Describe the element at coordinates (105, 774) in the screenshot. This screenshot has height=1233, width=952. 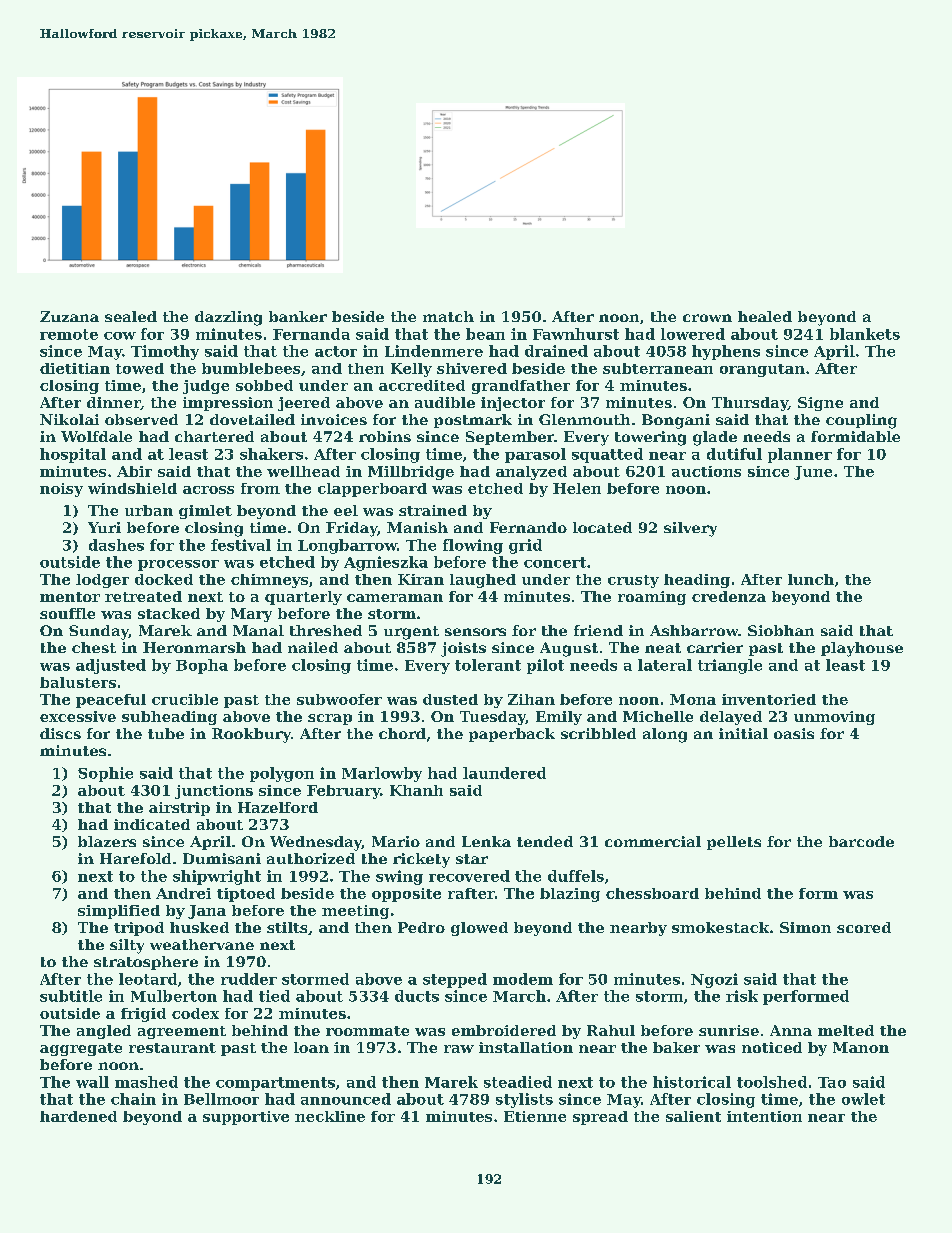
I see `Sophie` at that location.
